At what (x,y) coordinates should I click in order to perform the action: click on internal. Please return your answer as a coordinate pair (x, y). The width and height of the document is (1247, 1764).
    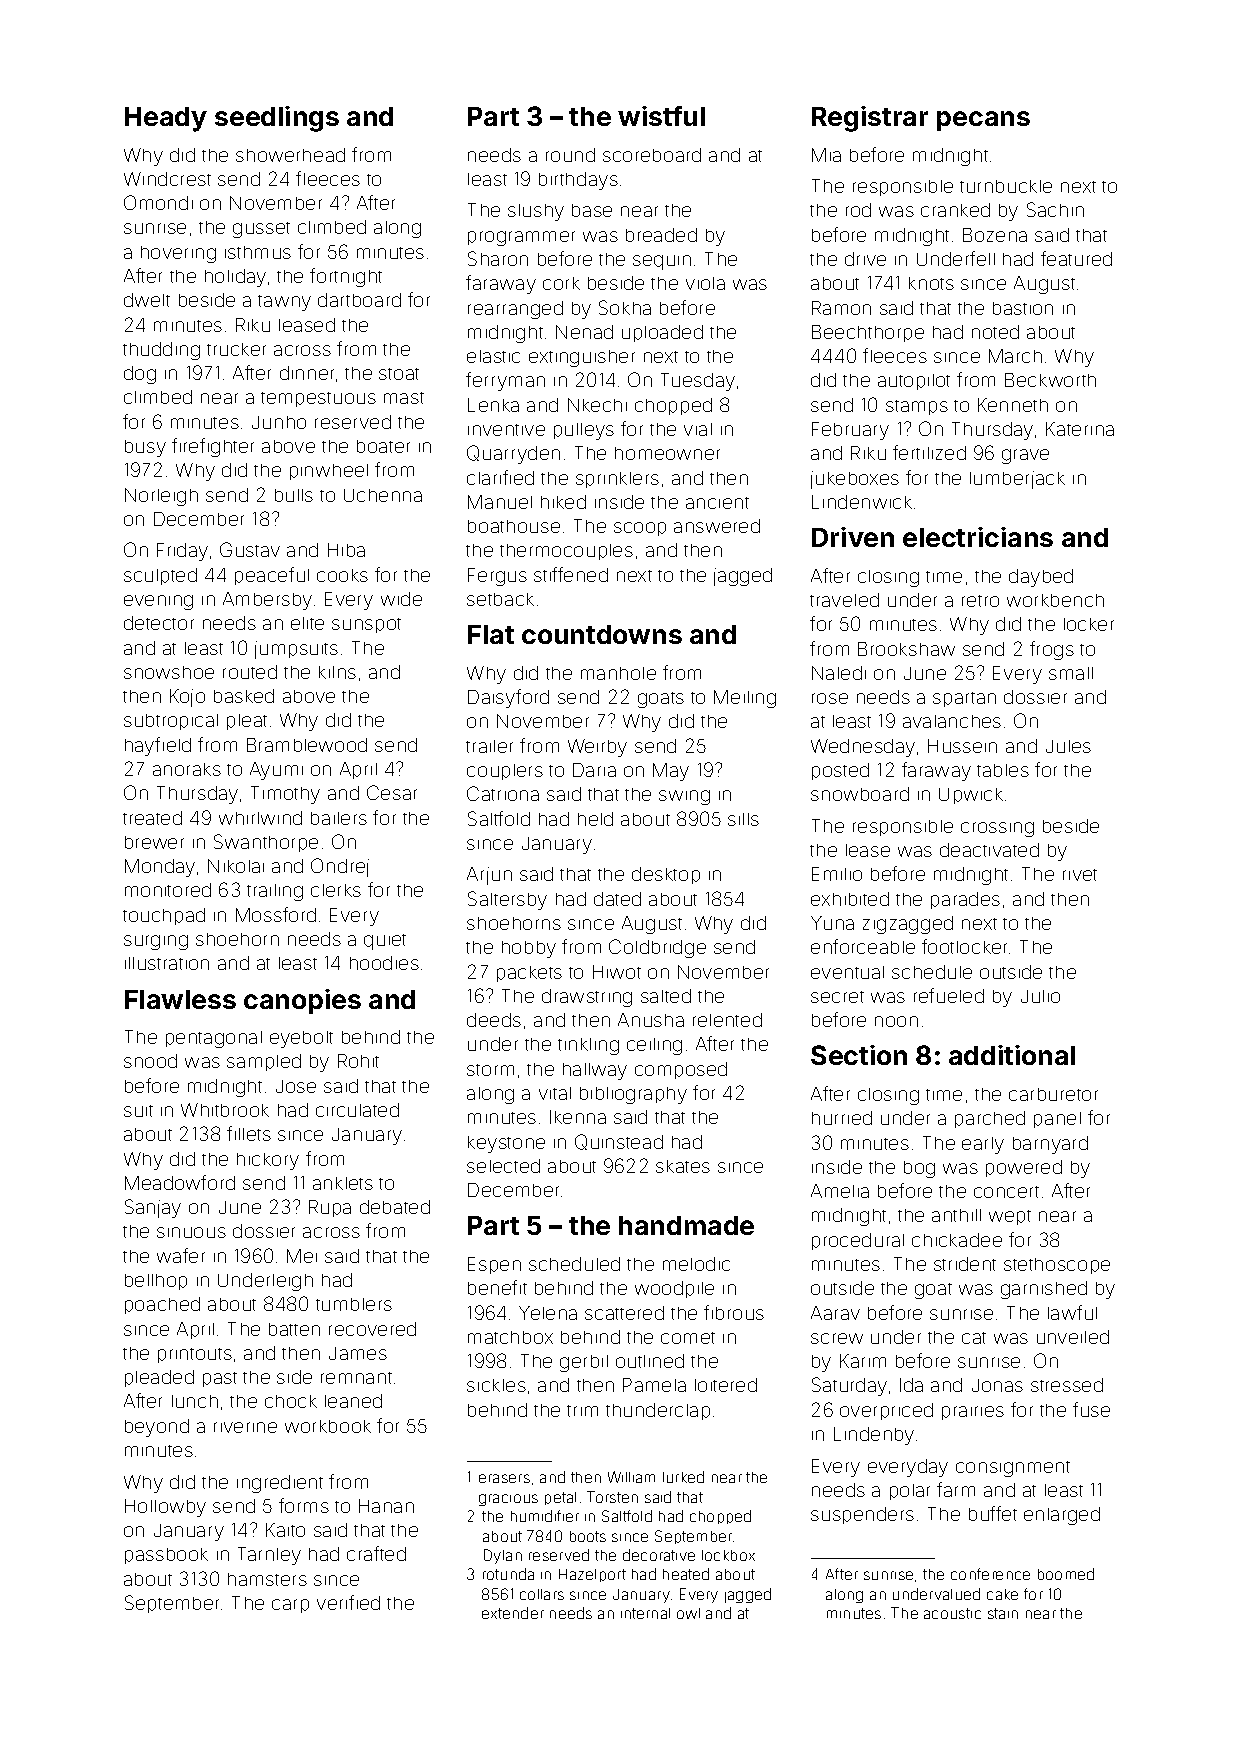
    Looking at the image, I should click on (645, 1613).
